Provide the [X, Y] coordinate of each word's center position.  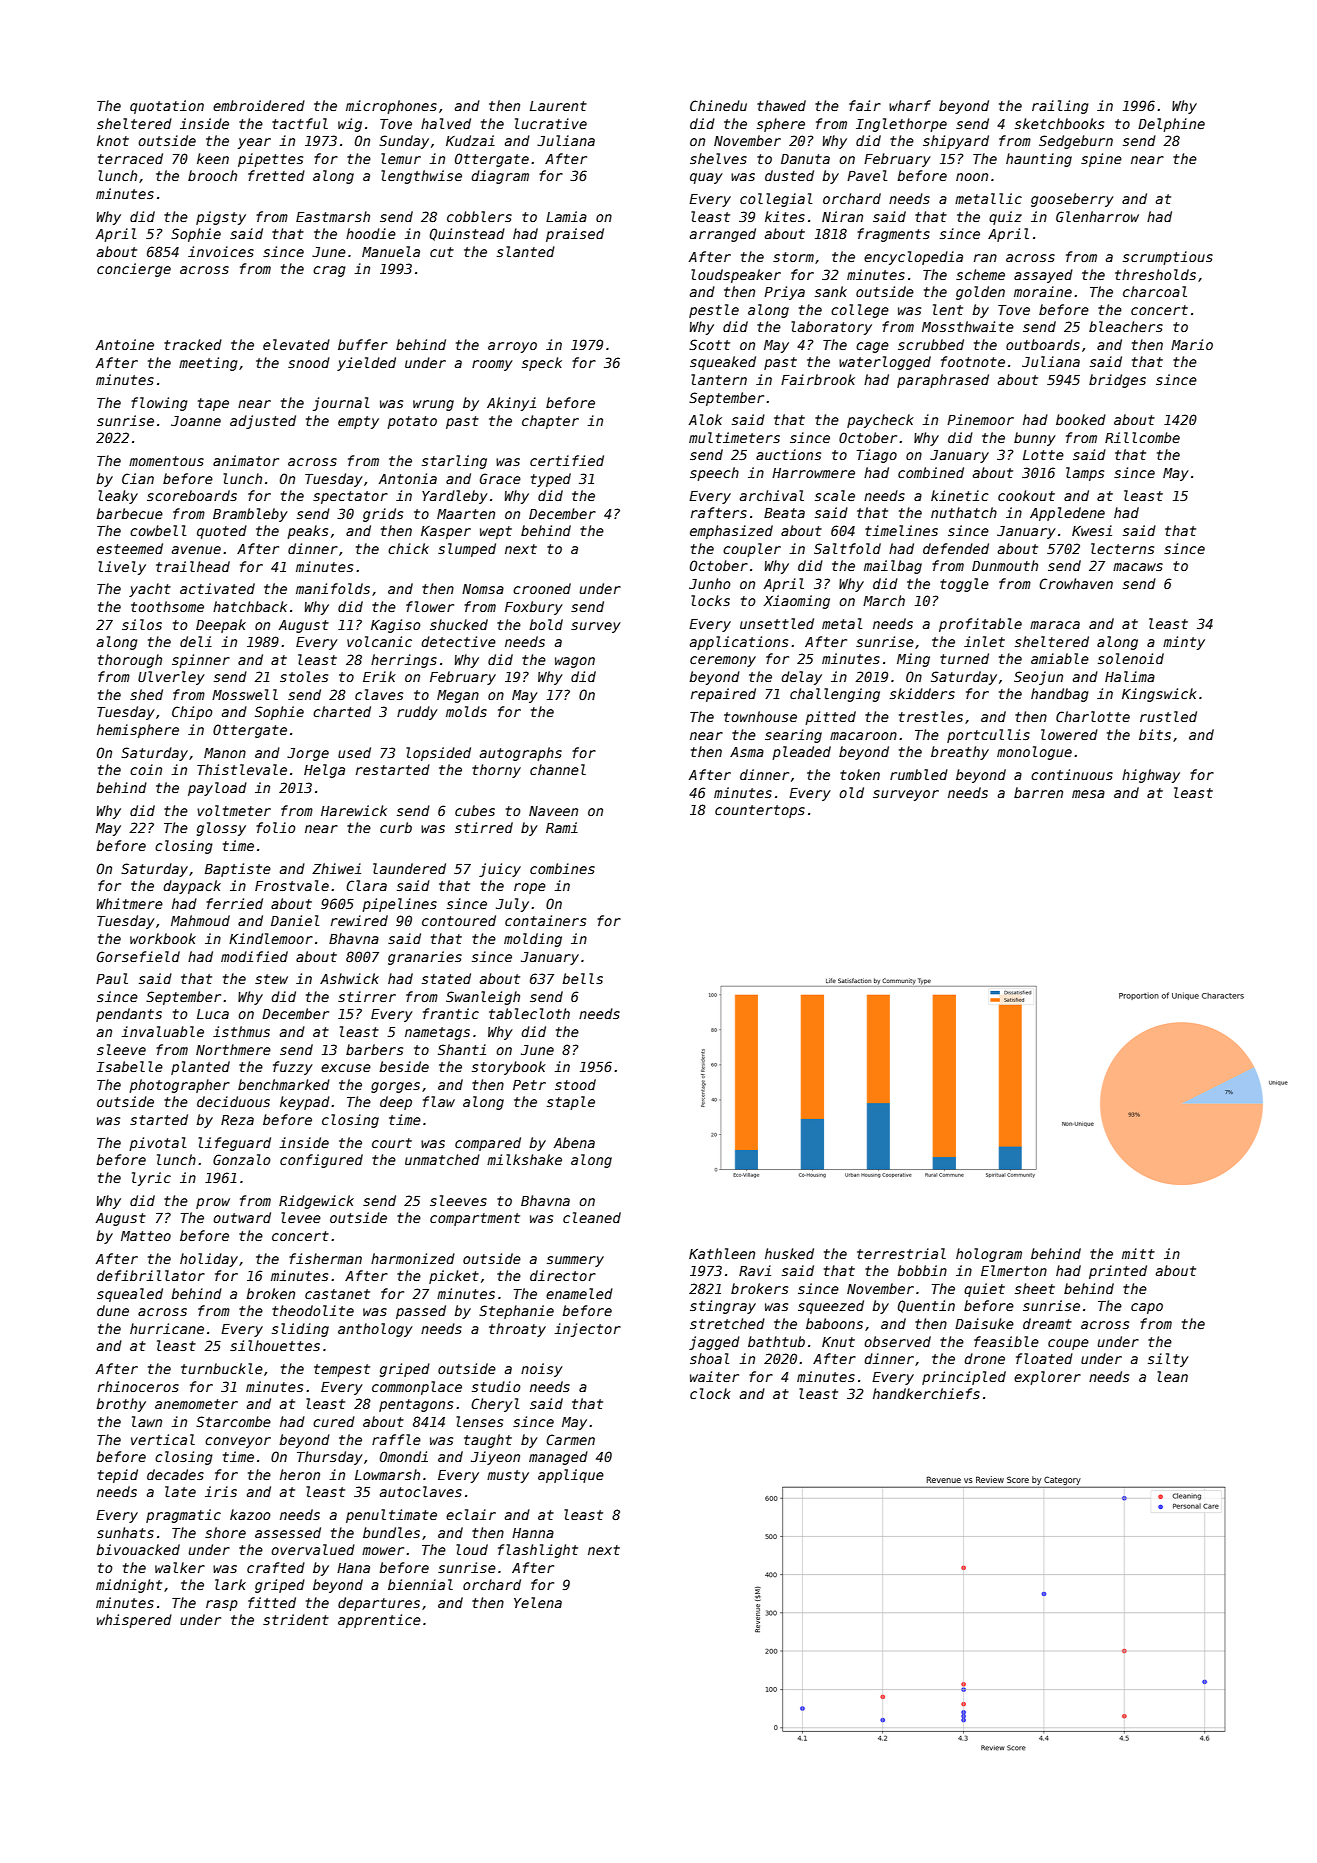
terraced [130, 158]
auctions [788, 454]
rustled [1168, 716]
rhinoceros [138, 1386]
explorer [1047, 1378]
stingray [723, 1307]
